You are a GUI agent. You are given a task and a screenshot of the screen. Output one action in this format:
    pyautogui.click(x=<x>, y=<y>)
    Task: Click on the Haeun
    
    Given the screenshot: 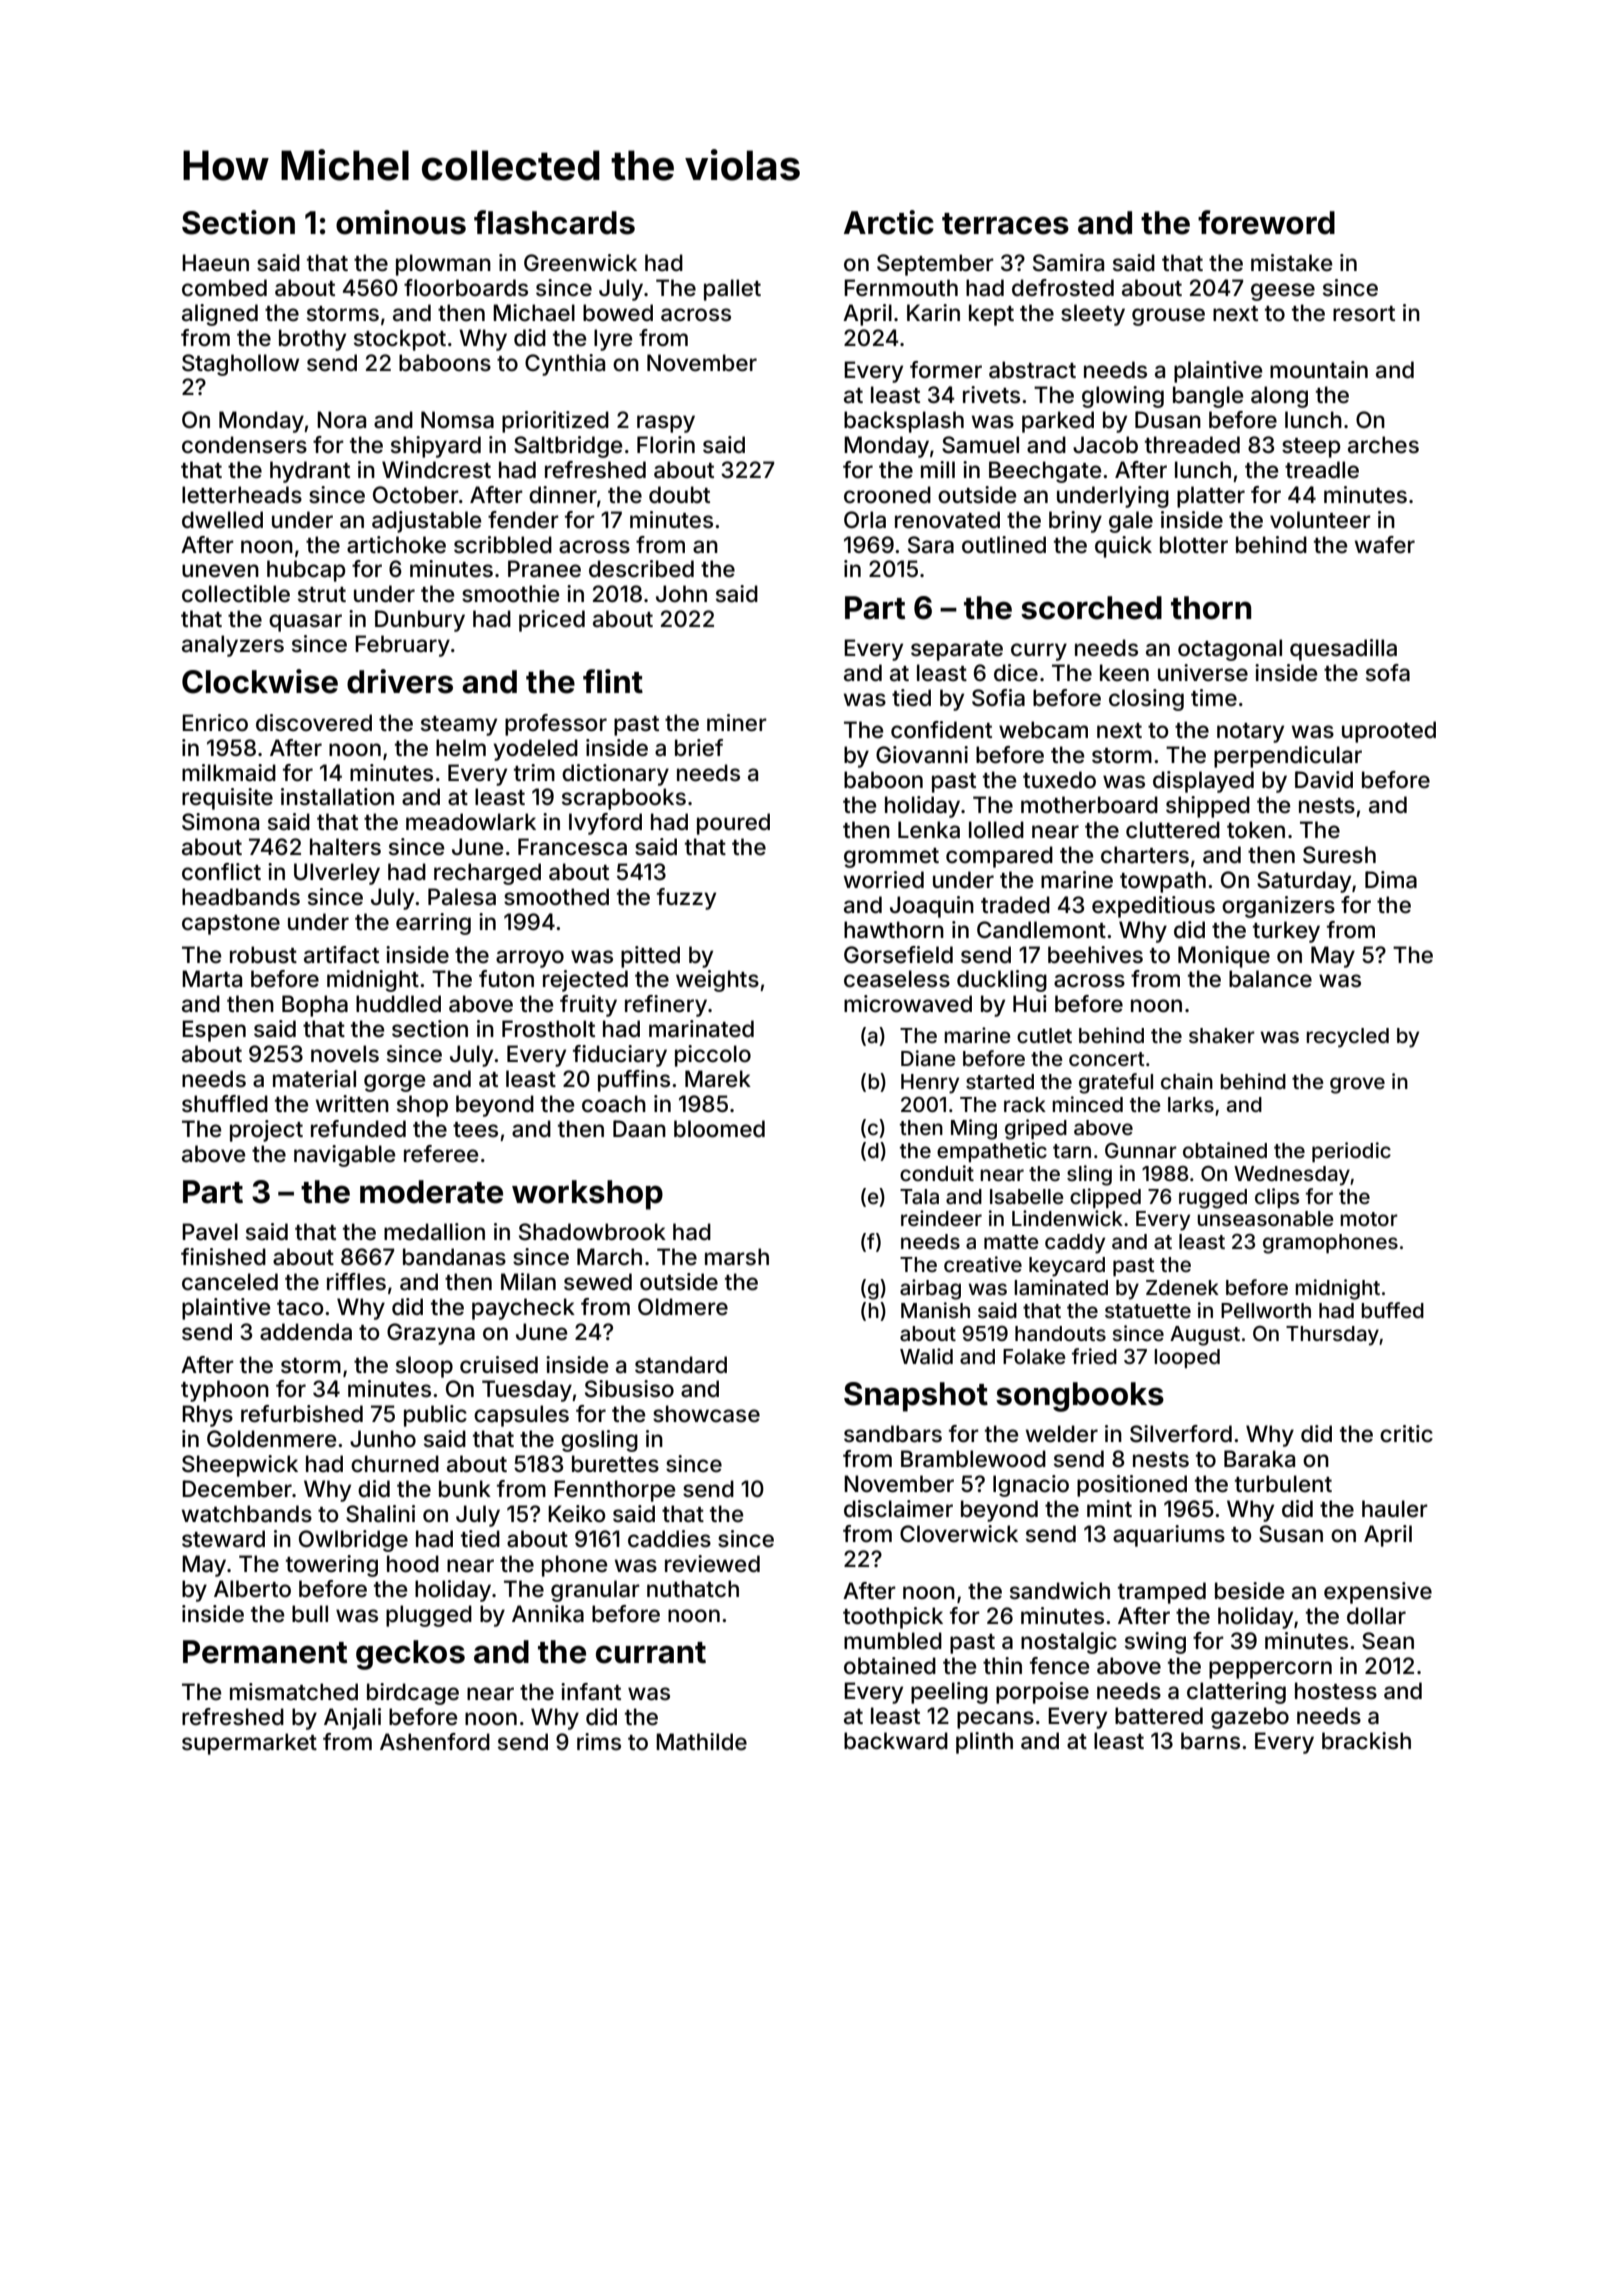 What is the action you would take?
    pyautogui.click(x=215, y=263)
